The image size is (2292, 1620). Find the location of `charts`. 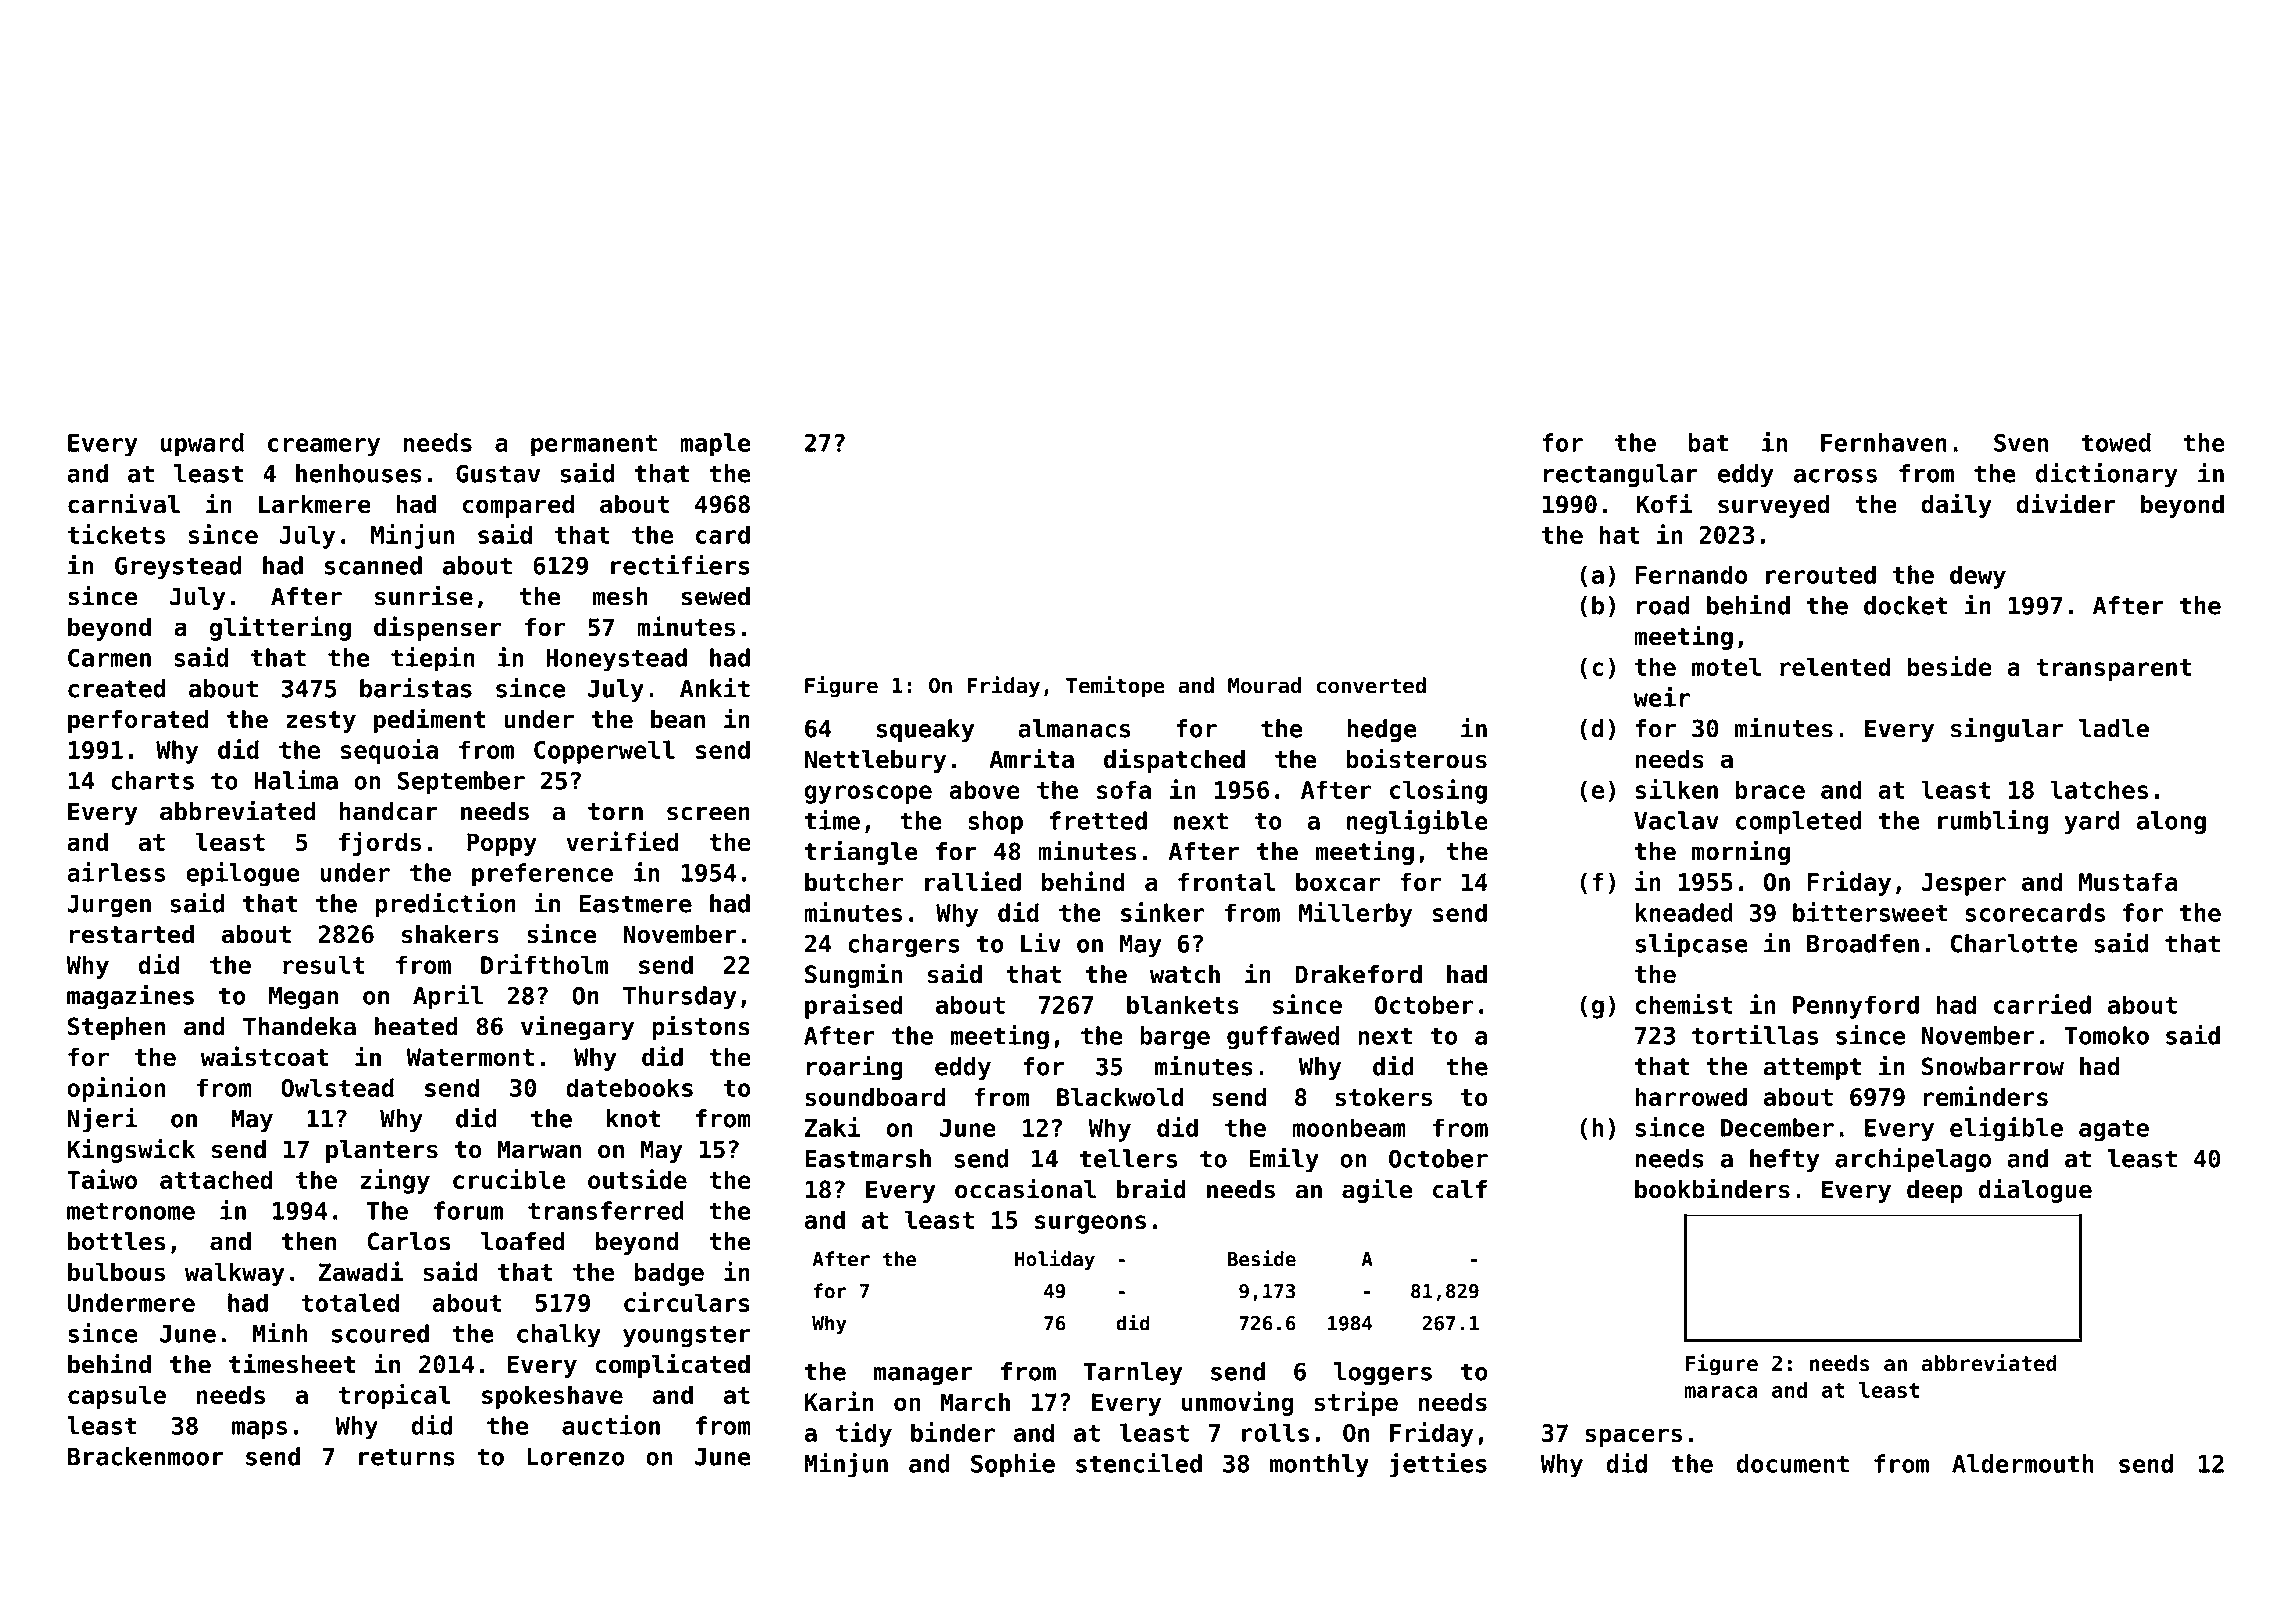

charts is located at coordinates (152, 780).
